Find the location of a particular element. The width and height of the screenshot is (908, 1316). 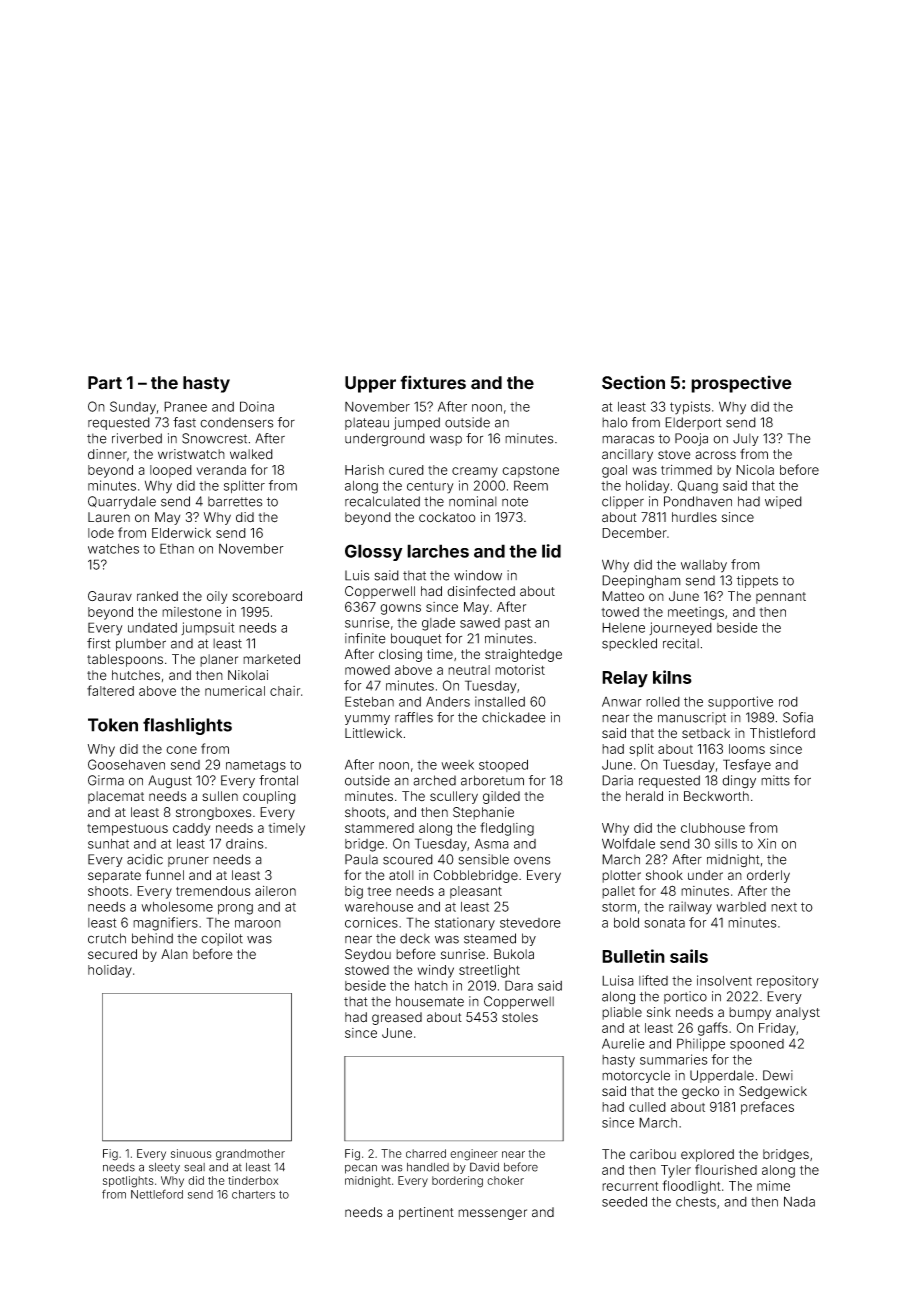

pliable is located at coordinates (622, 1013).
